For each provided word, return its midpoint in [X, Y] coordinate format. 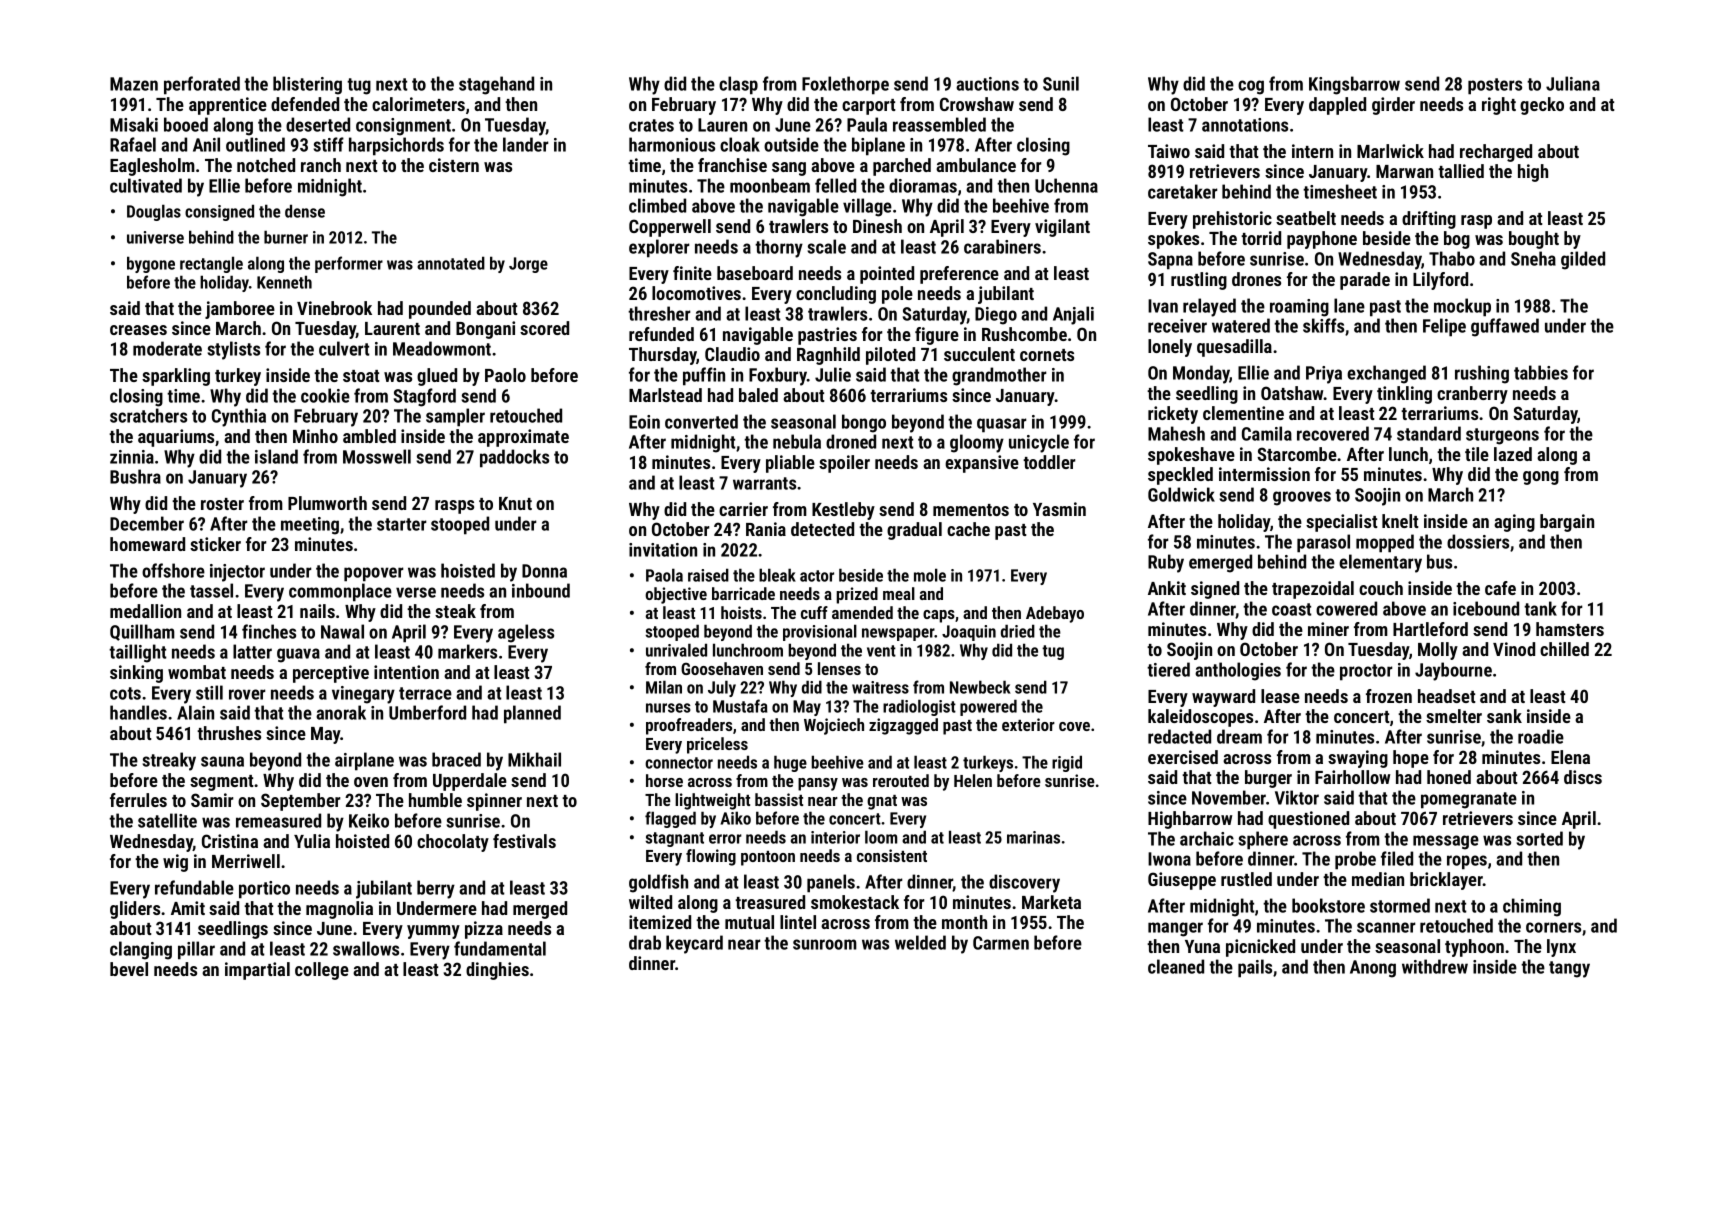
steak [455, 611]
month [964, 922]
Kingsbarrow [1354, 85]
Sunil [1061, 83]
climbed [657, 205]
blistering [307, 85]
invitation [663, 550]
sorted [1539, 838]
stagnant [675, 839]
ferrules [138, 800]
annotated [451, 263]
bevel [129, 969]
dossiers [1478, 541]
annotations [1245, 125]
